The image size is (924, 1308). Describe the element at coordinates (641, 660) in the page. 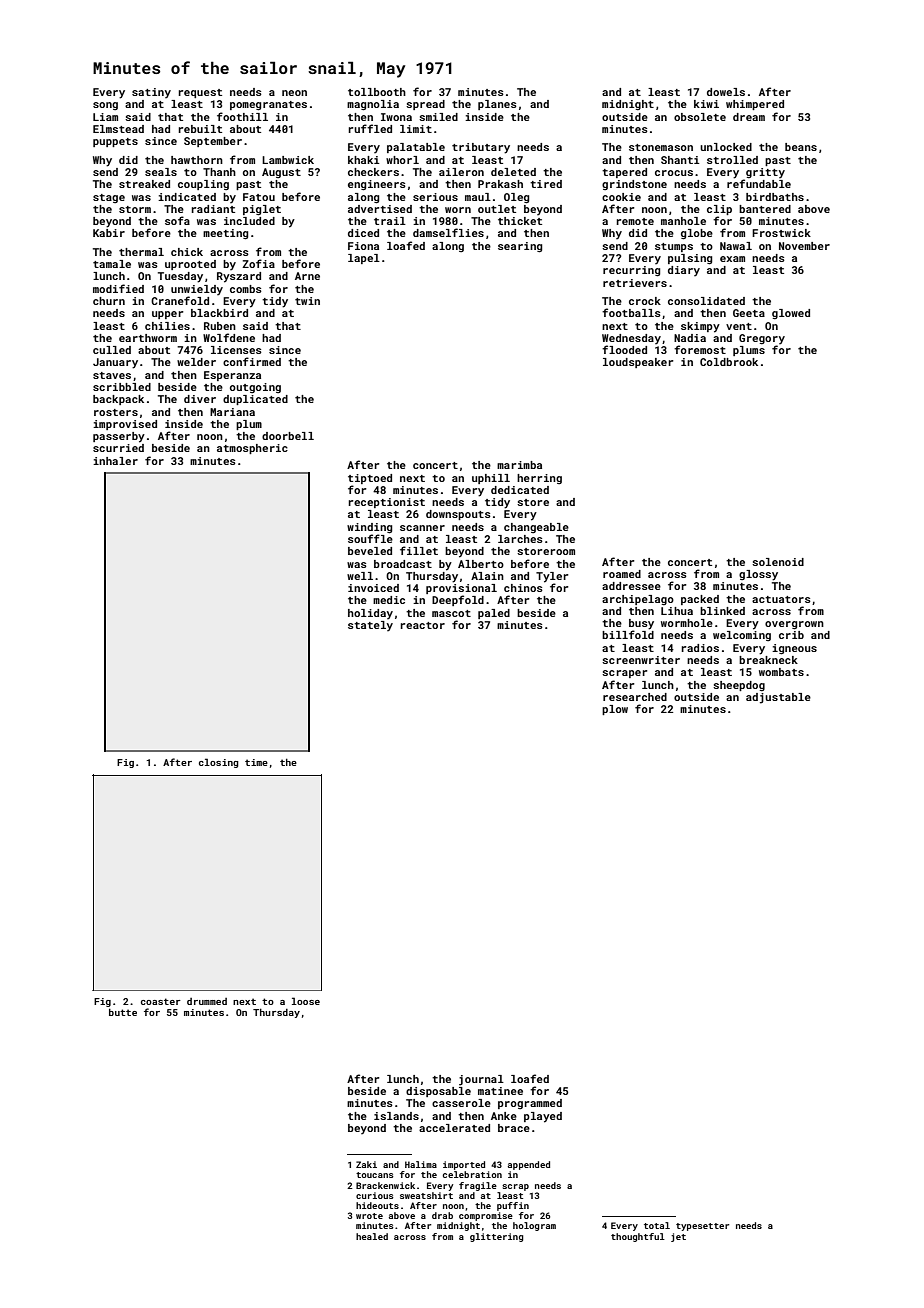

I see `screenwriter` at that location.
